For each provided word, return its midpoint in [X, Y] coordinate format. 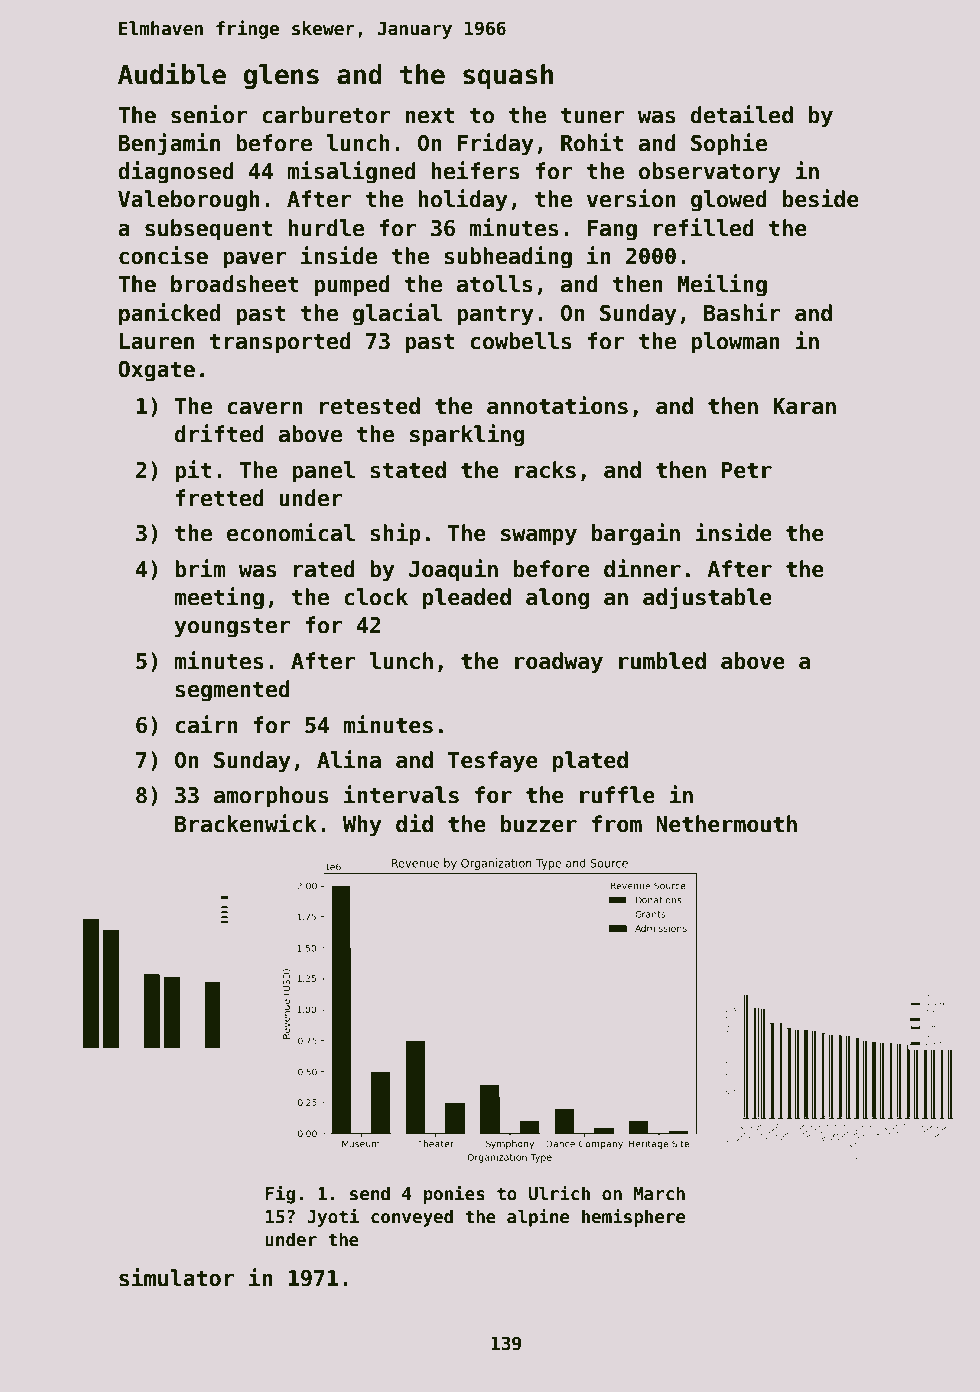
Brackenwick [246, 823]
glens [281, 77]
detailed [742, 114]
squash [508, 77]
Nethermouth [726, 824]
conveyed [412, 1218]
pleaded [467, 599]
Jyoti [333, 1217]
